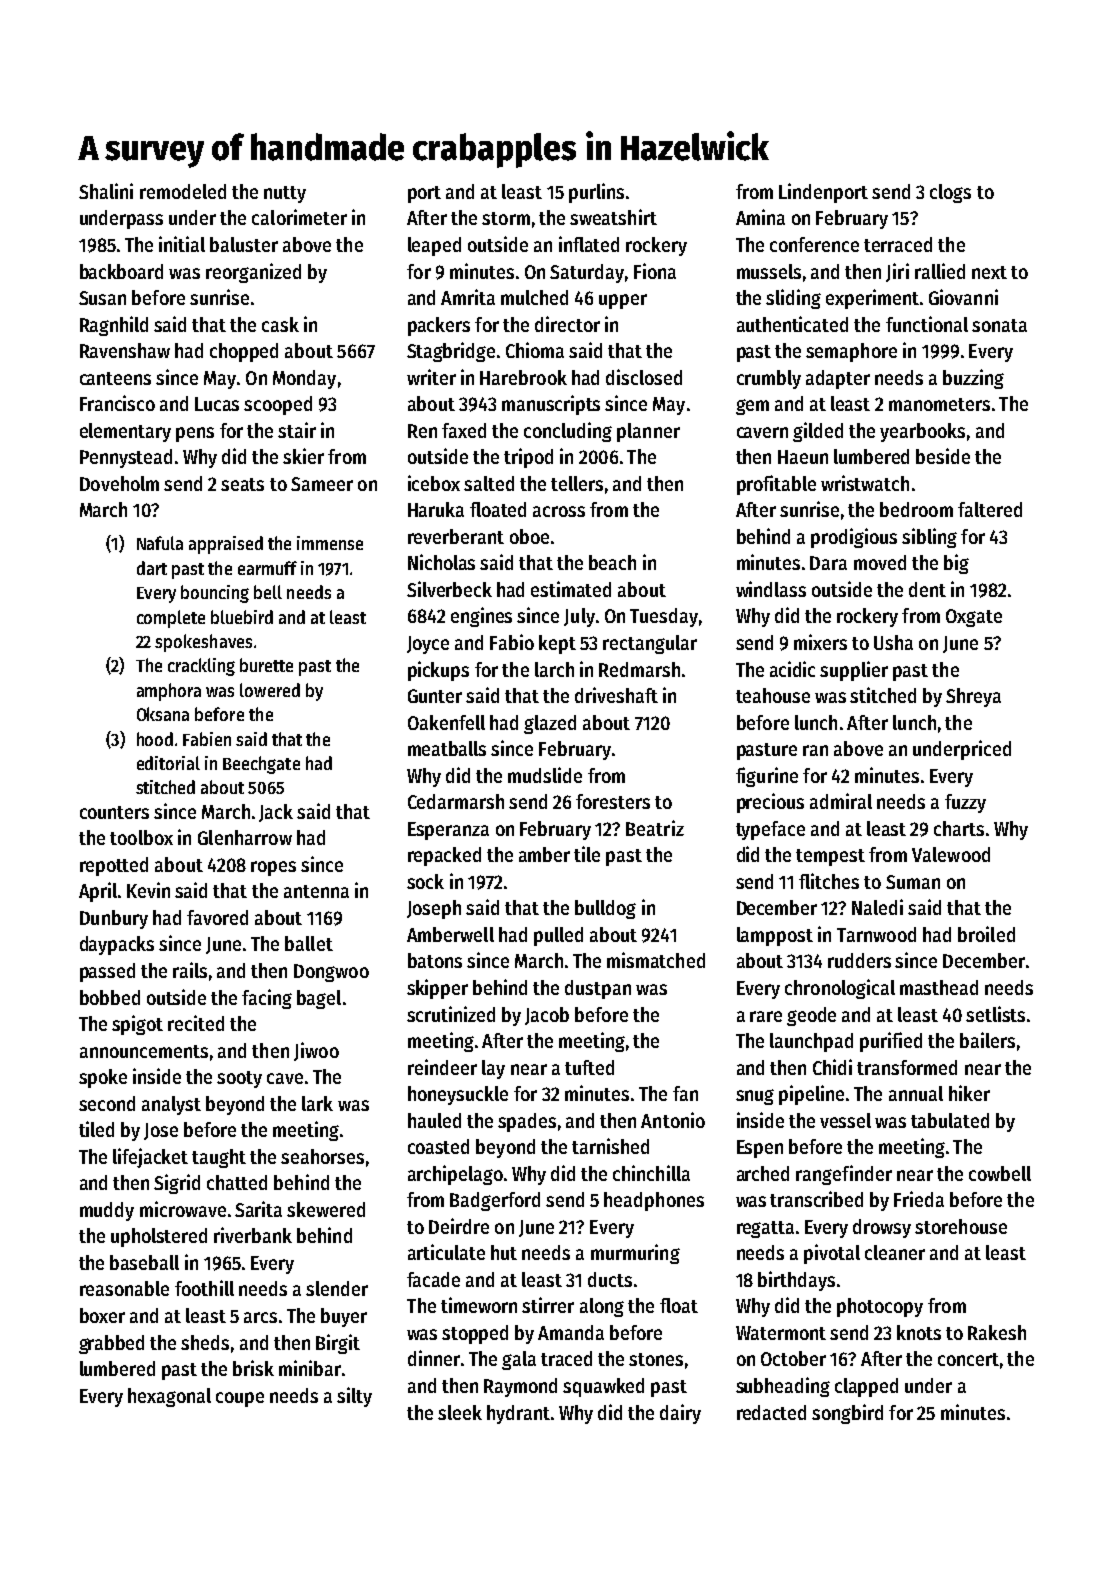 This document has height=1576, width=1114. What do you see at coordinates (680, 1414) in the document?
I see `dairy` at bounding box center [680, 1414].
